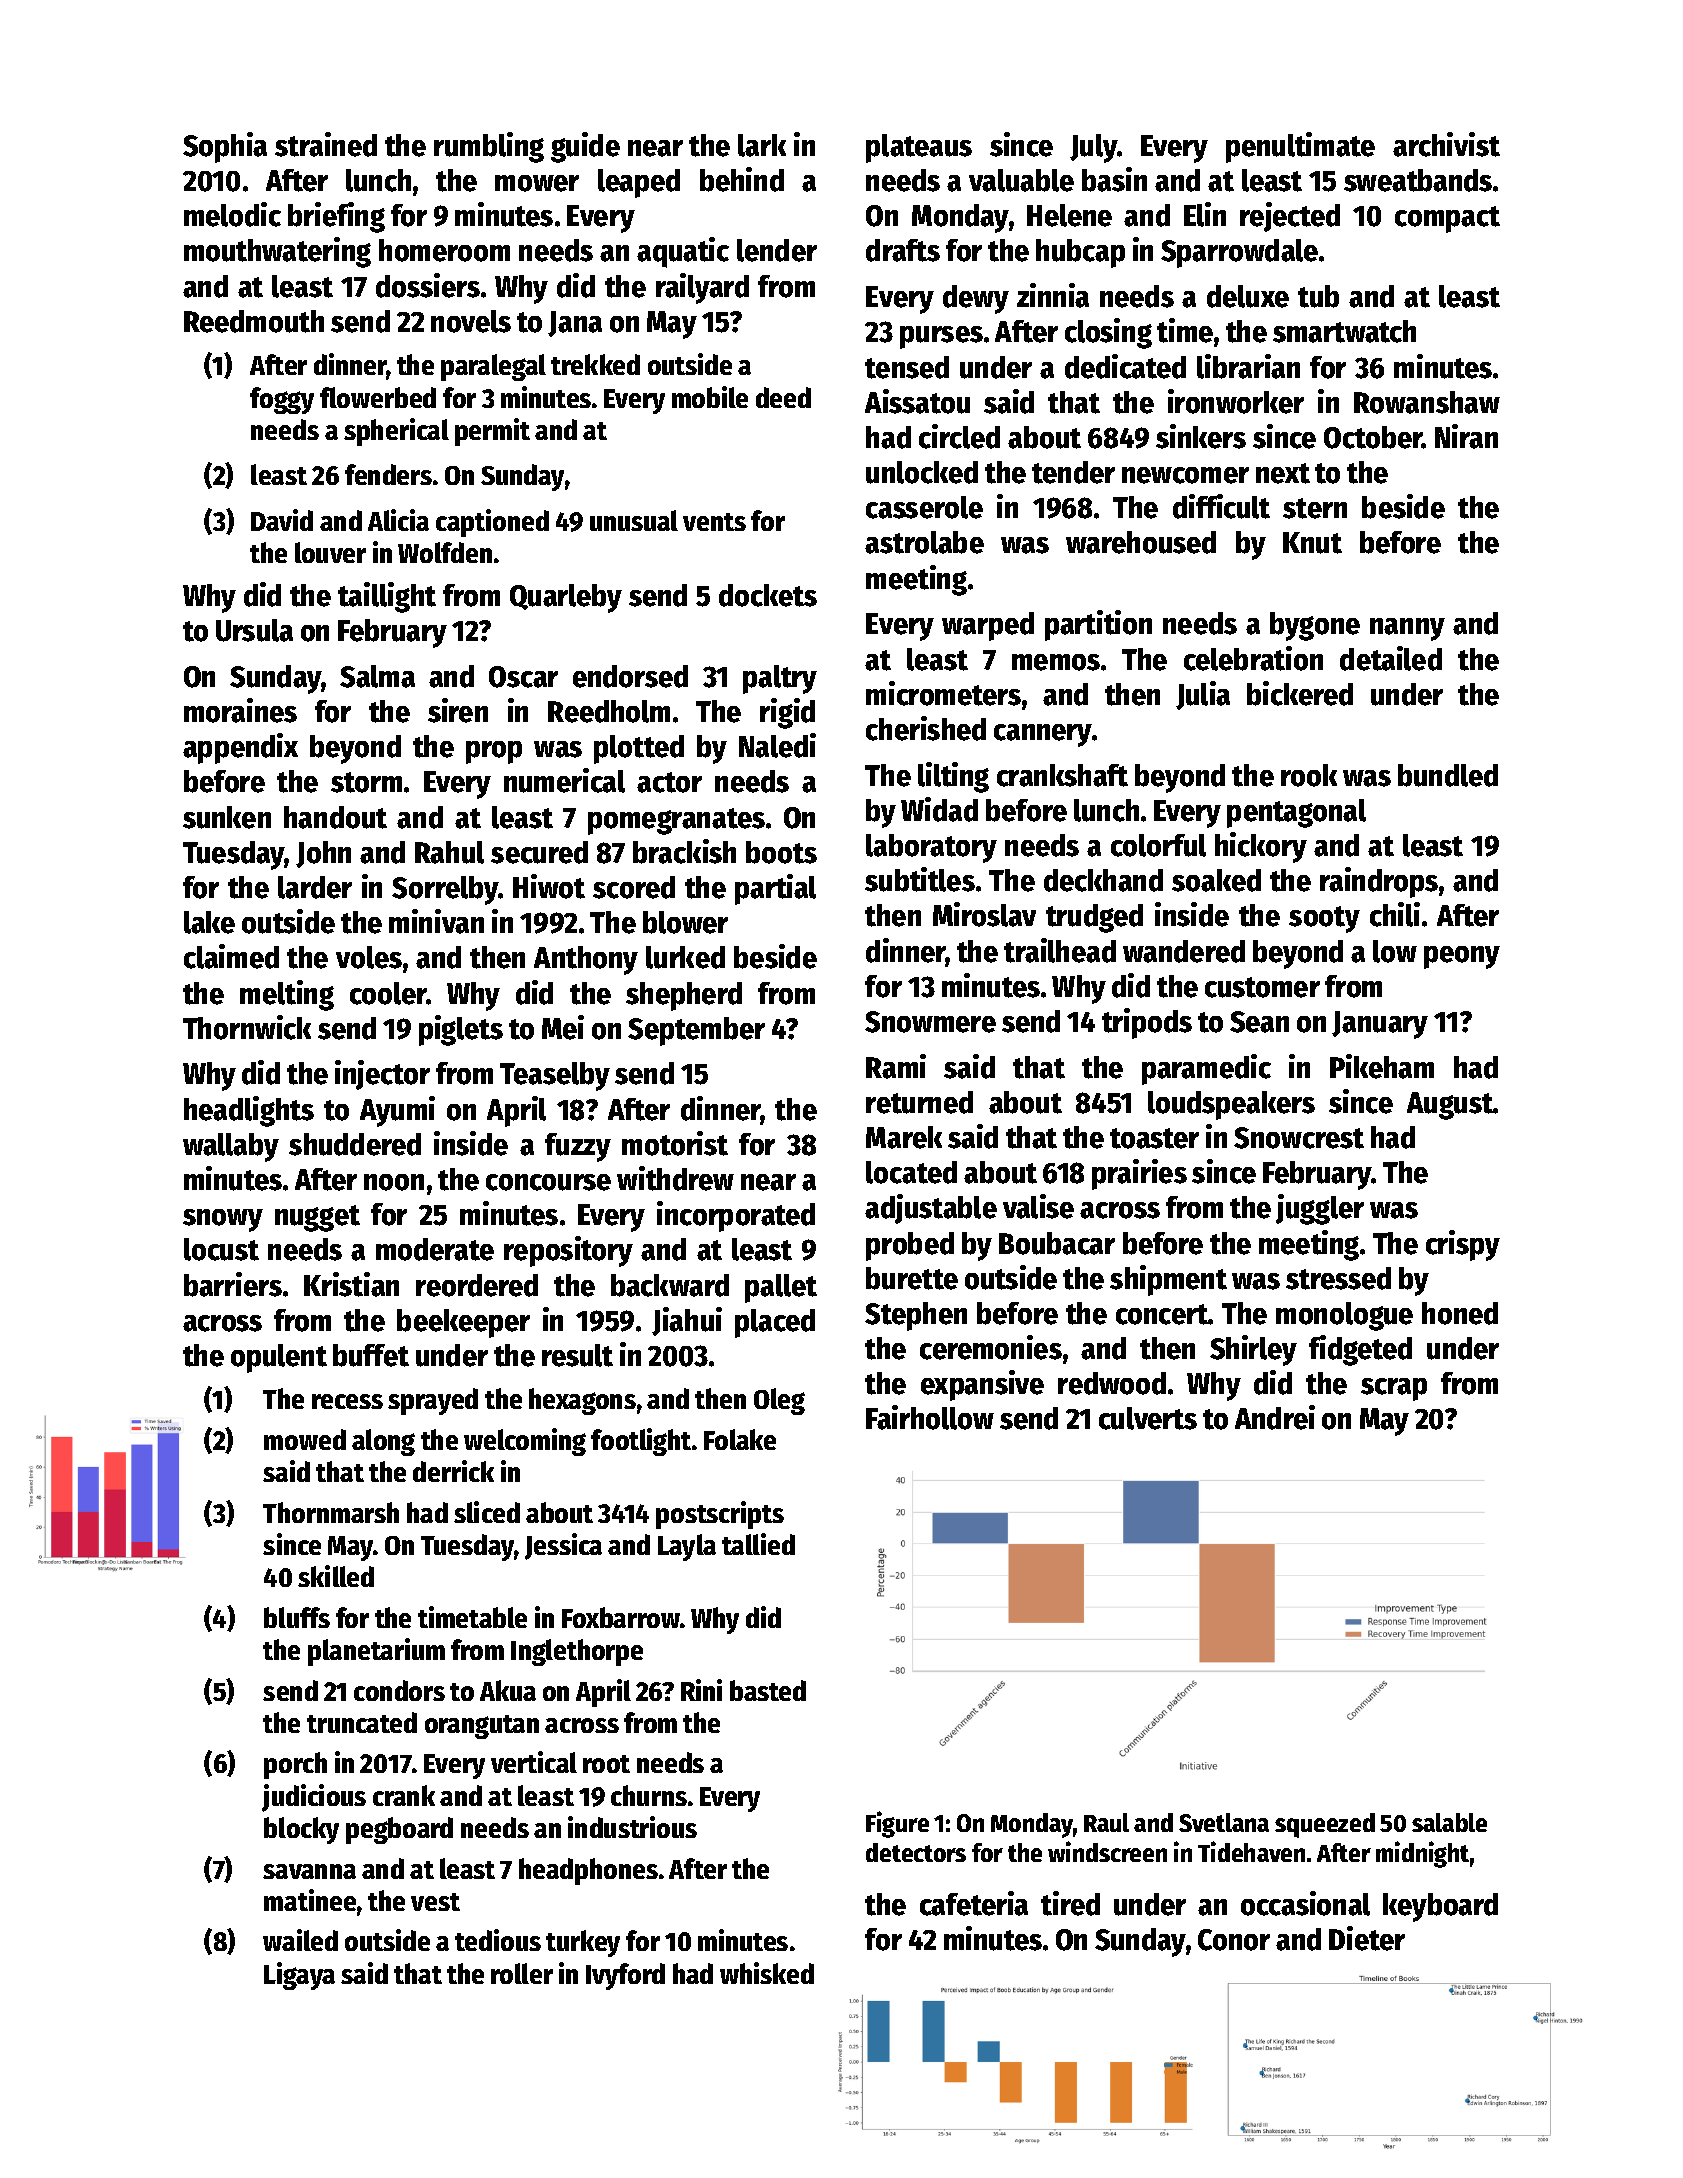 The height and width of the screenshot is (2178, 1683). What do you see at coordinates (1466, 436) in the screenshot?
I see `Niran` at bounding box center [1466, 436].
